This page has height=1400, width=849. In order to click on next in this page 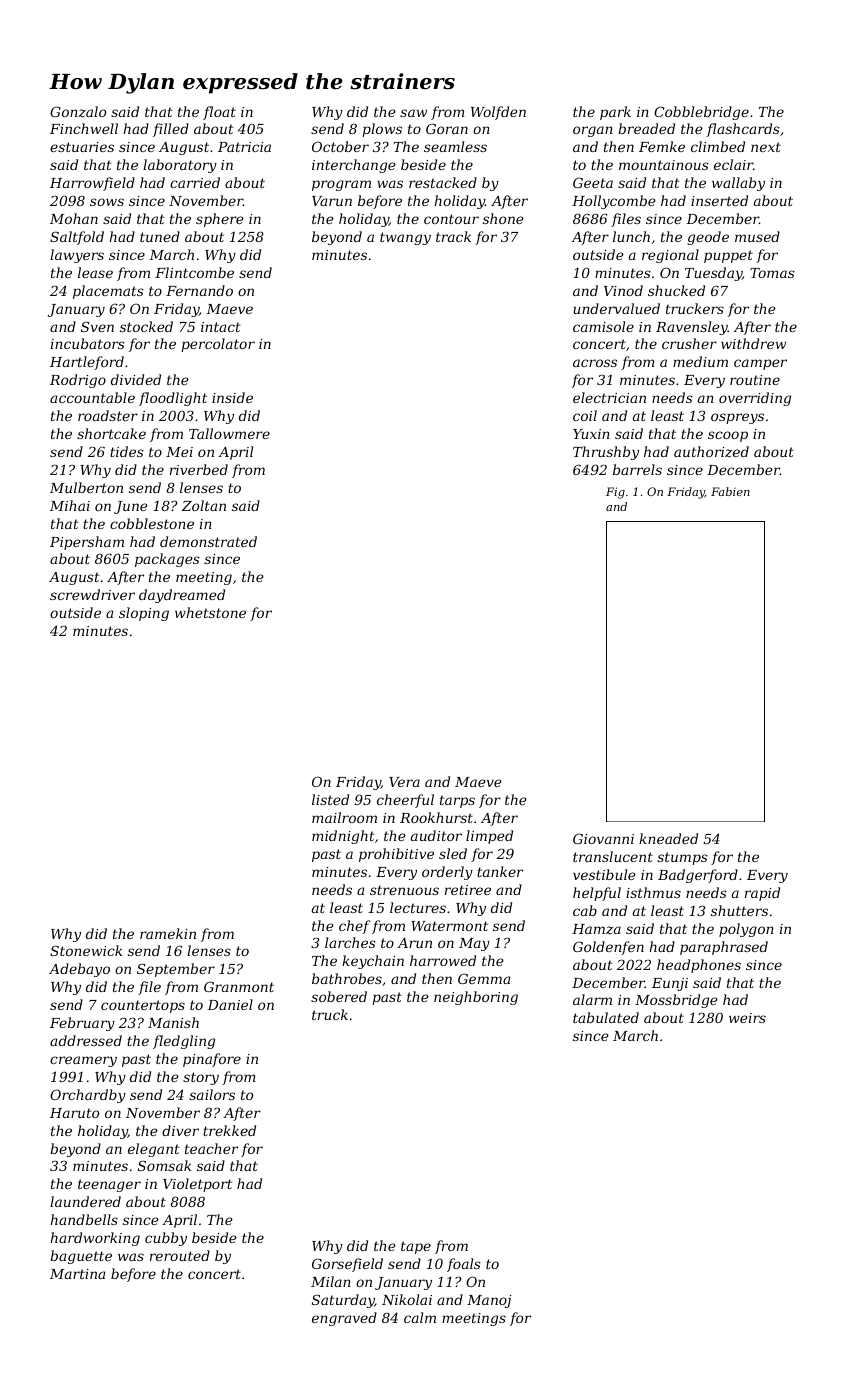, I will do `click(766, 147)`.
